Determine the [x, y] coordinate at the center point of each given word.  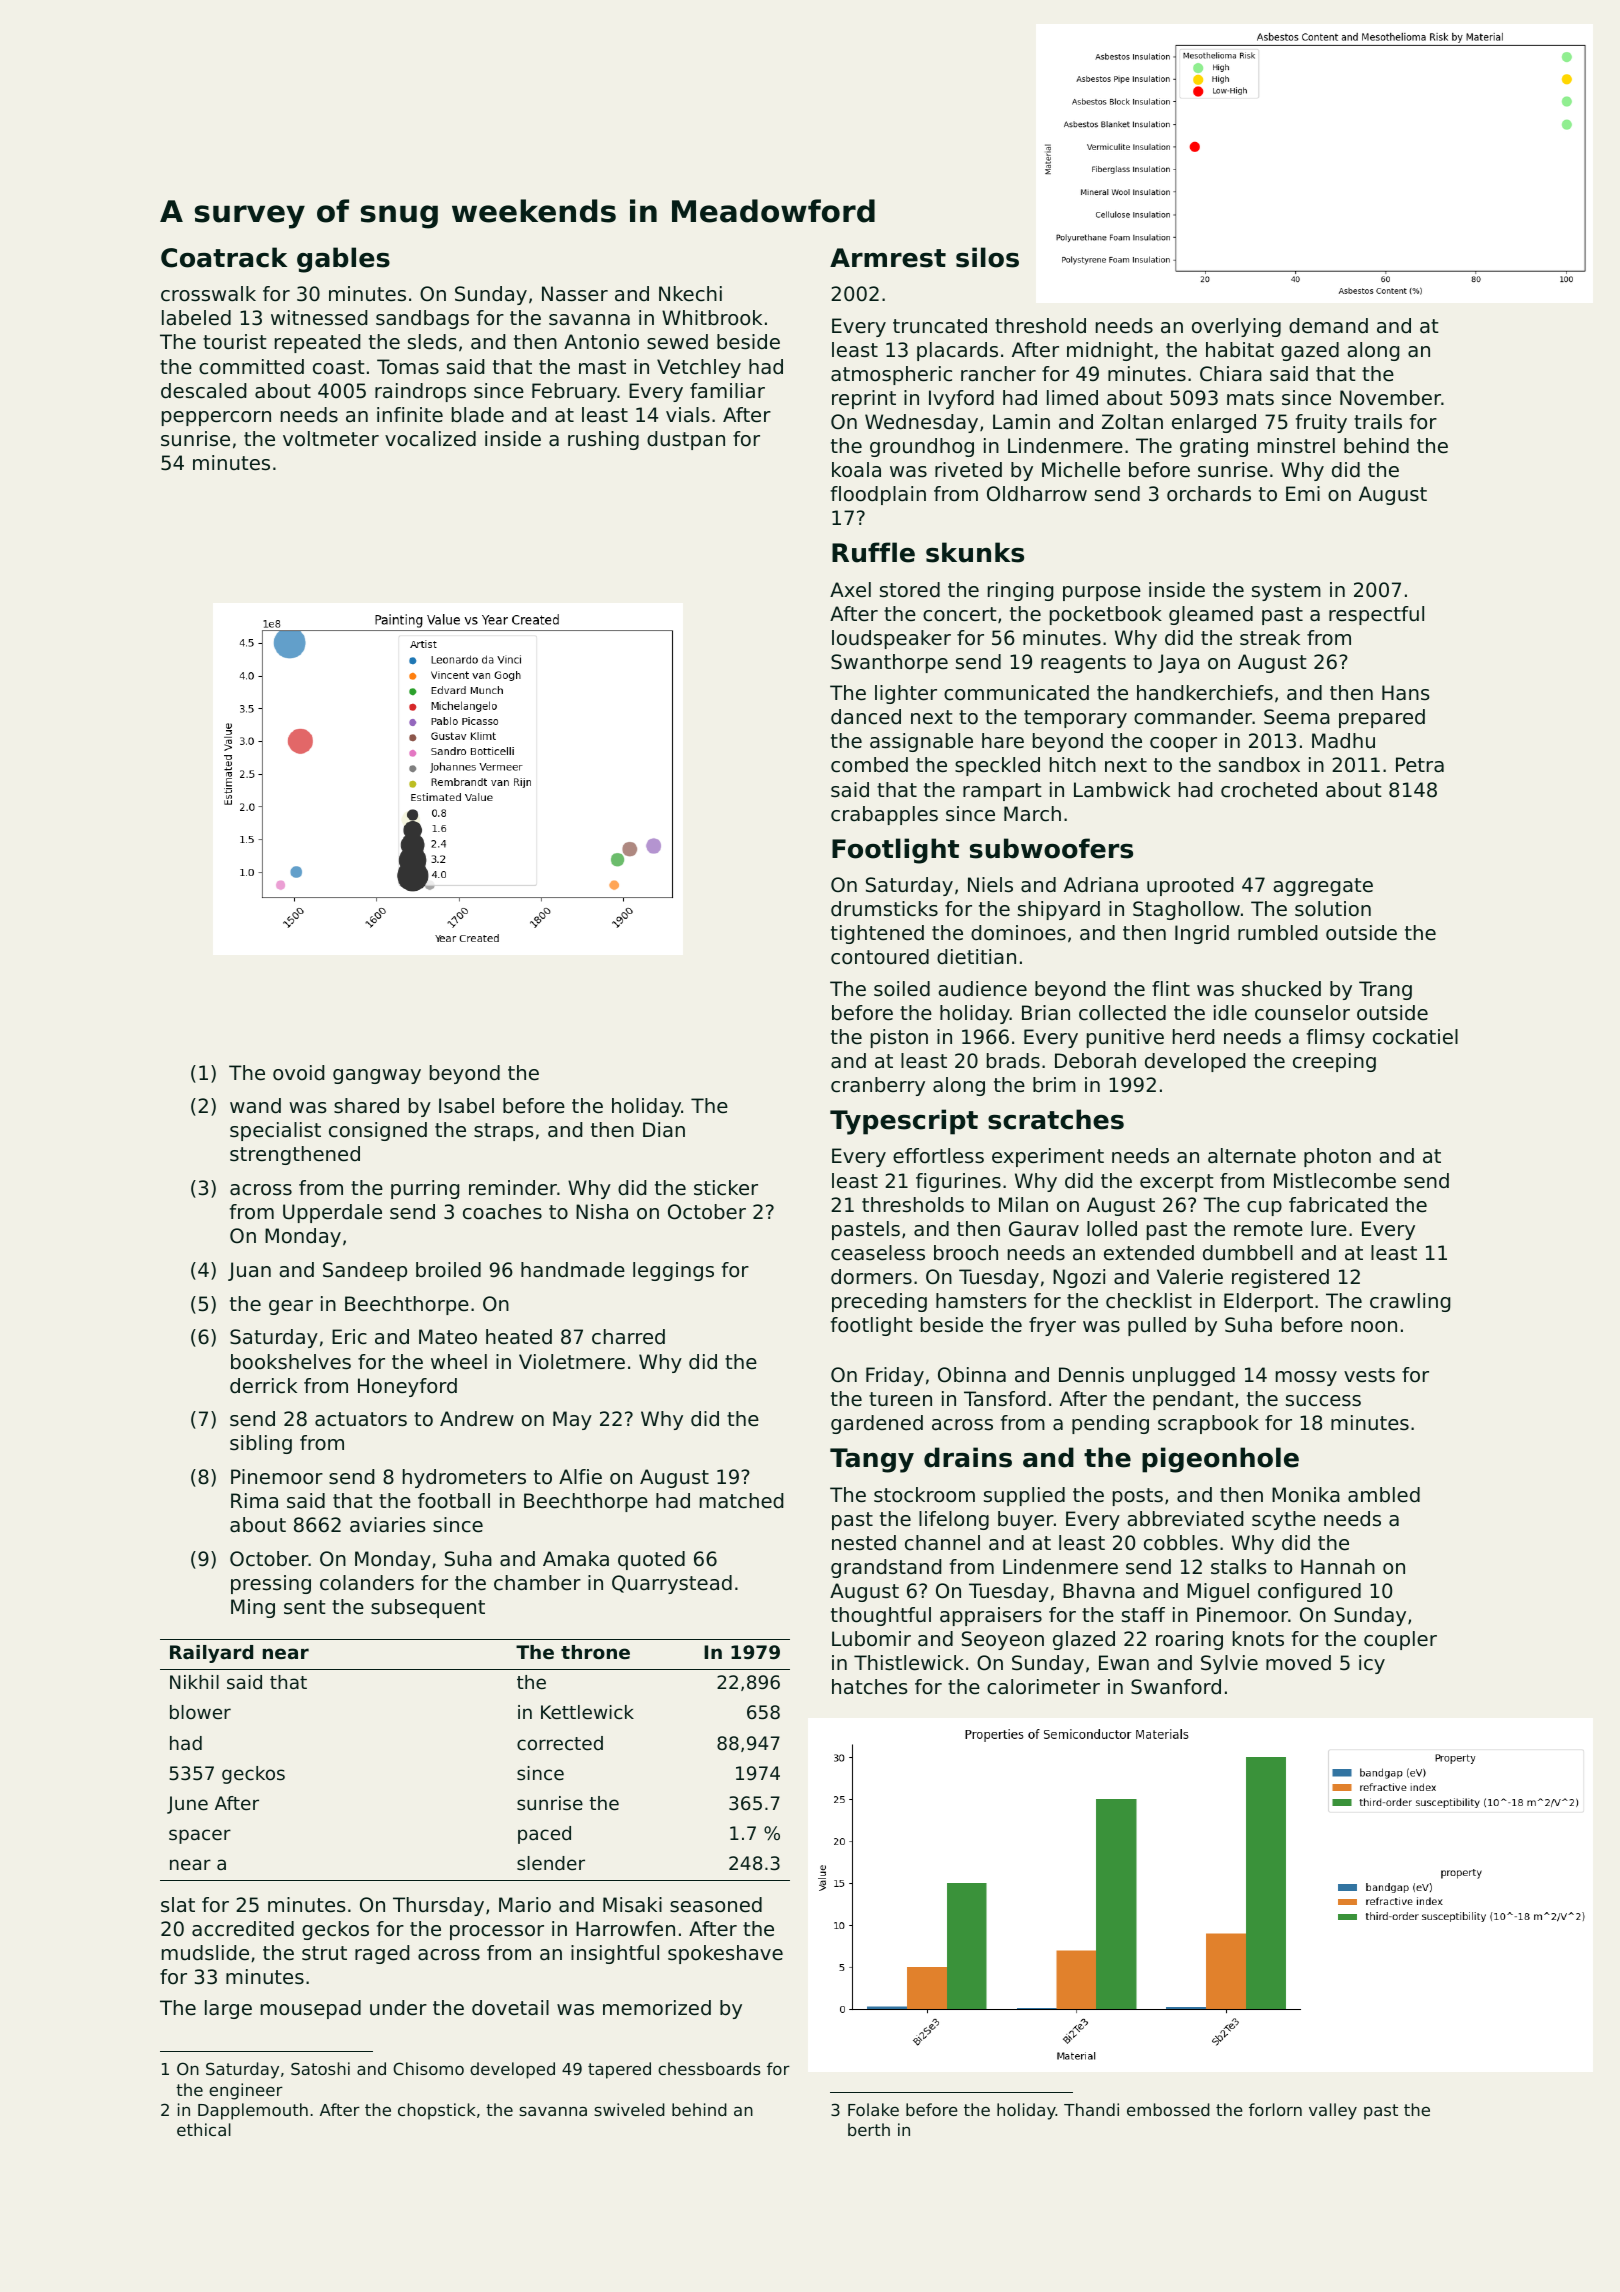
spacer [200, 1836]
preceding [879, 1302]
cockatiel [1415, 1037]
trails [1378, 422]
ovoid [298, 1073]
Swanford [1176, 1687]
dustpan [686, 440]
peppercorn [216, 418]
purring [425, 1189]
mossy [1306, 1378]
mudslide [205, 1953]
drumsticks [884, 909]
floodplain [878, 495]
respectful [1376, 615]
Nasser [575, 294]
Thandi [1091, 2109]
